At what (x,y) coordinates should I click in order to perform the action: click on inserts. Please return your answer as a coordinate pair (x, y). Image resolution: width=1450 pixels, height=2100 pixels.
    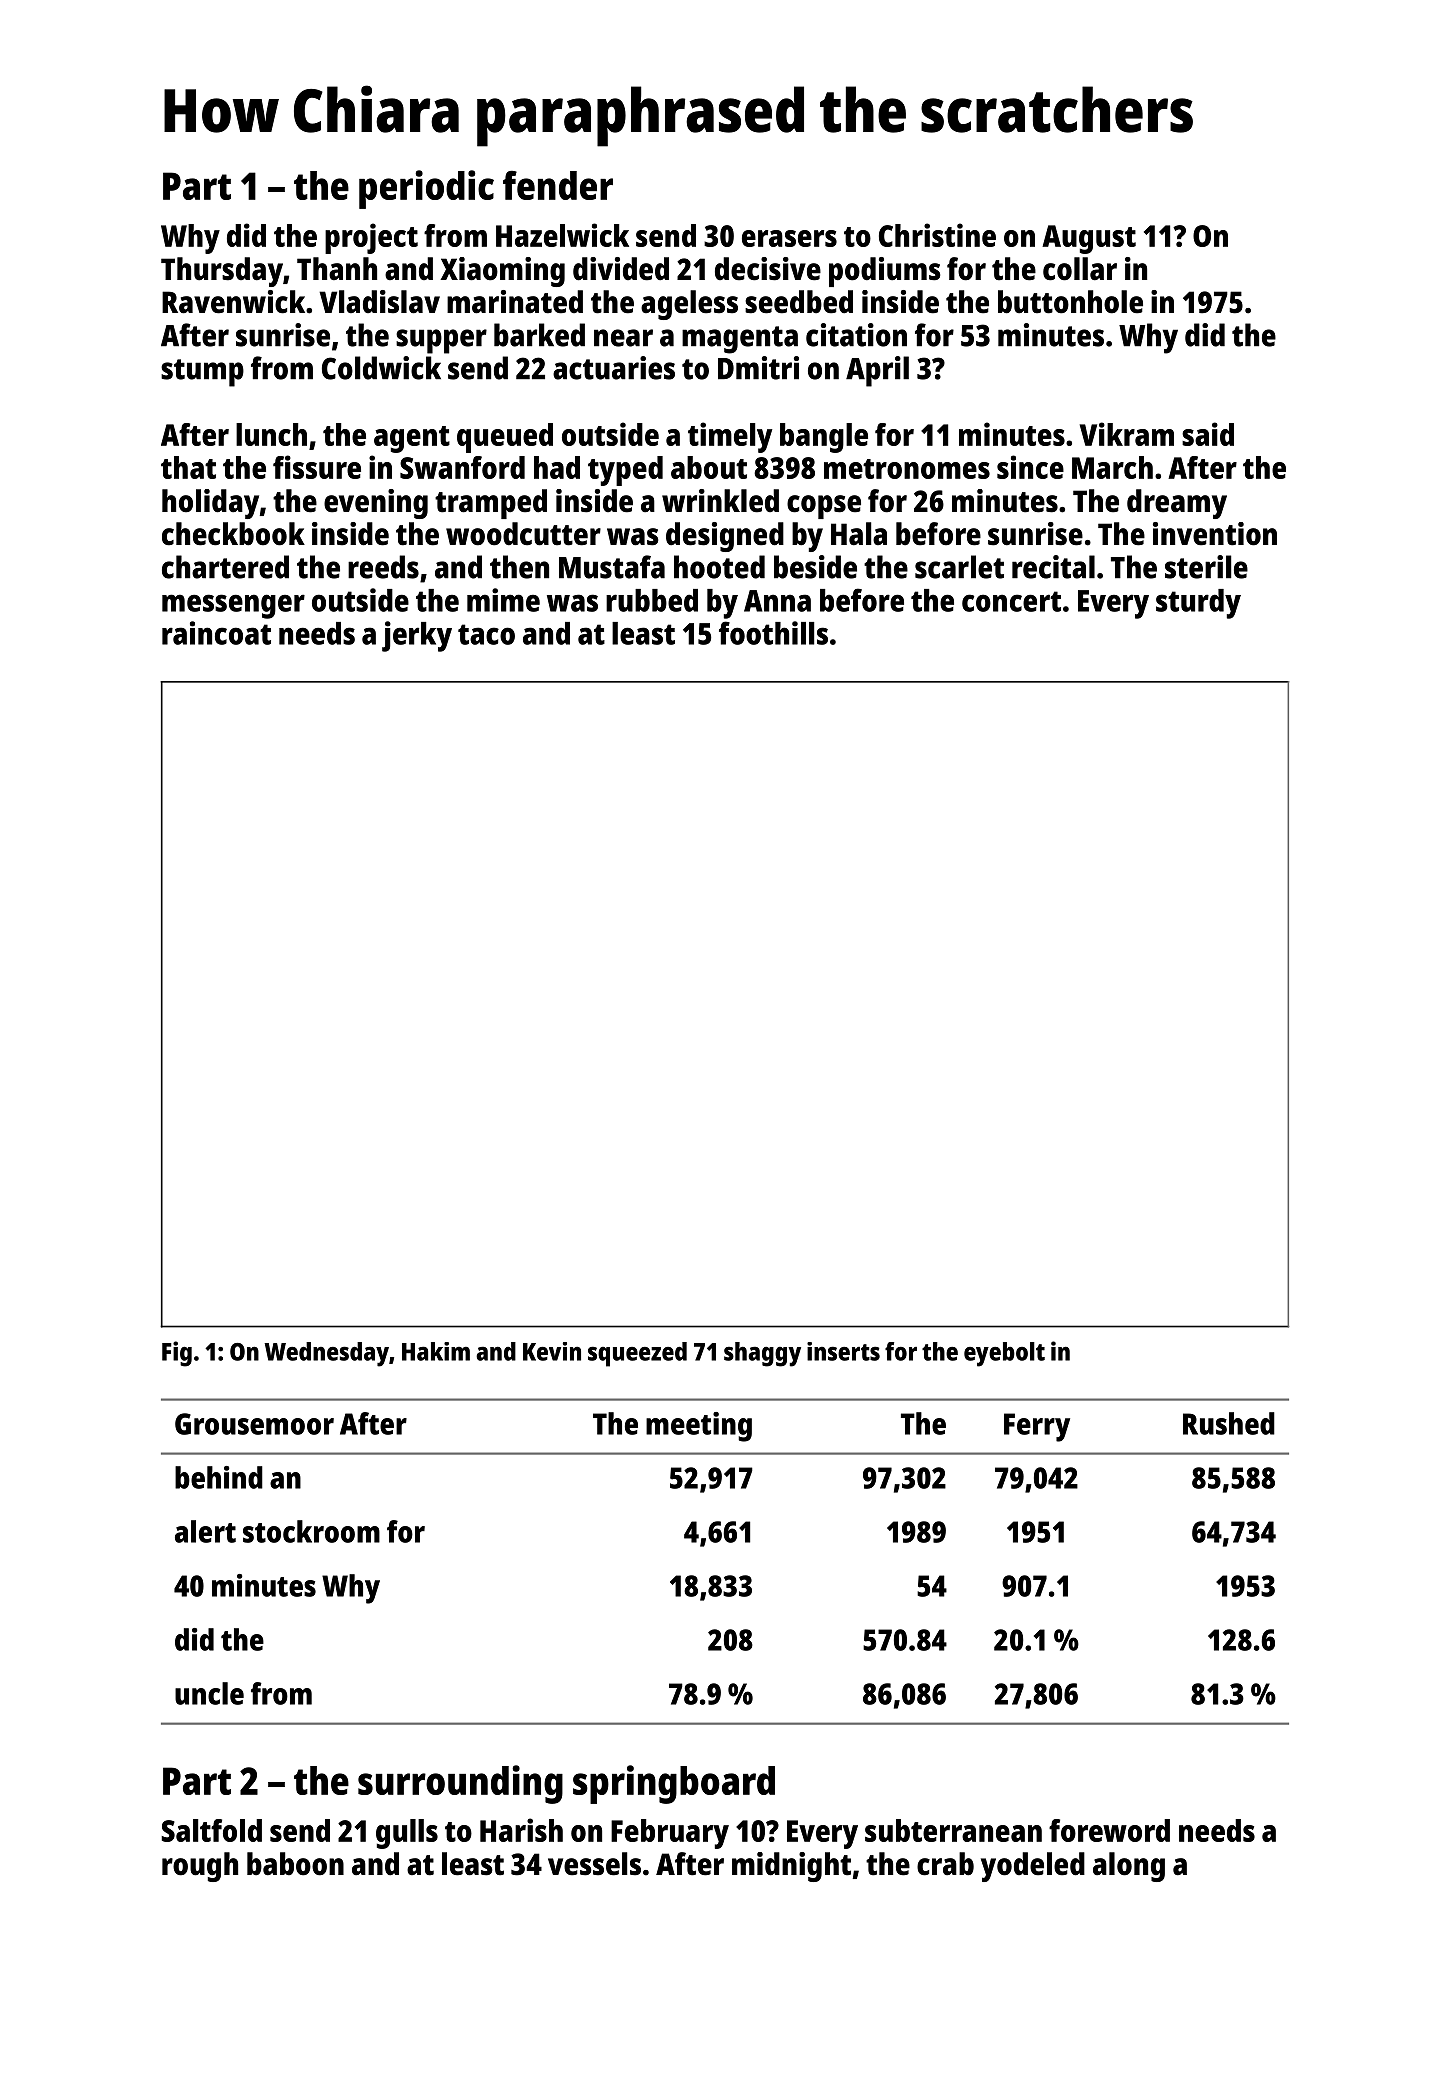
    Looking at the image, I should click on (843, 1351).
